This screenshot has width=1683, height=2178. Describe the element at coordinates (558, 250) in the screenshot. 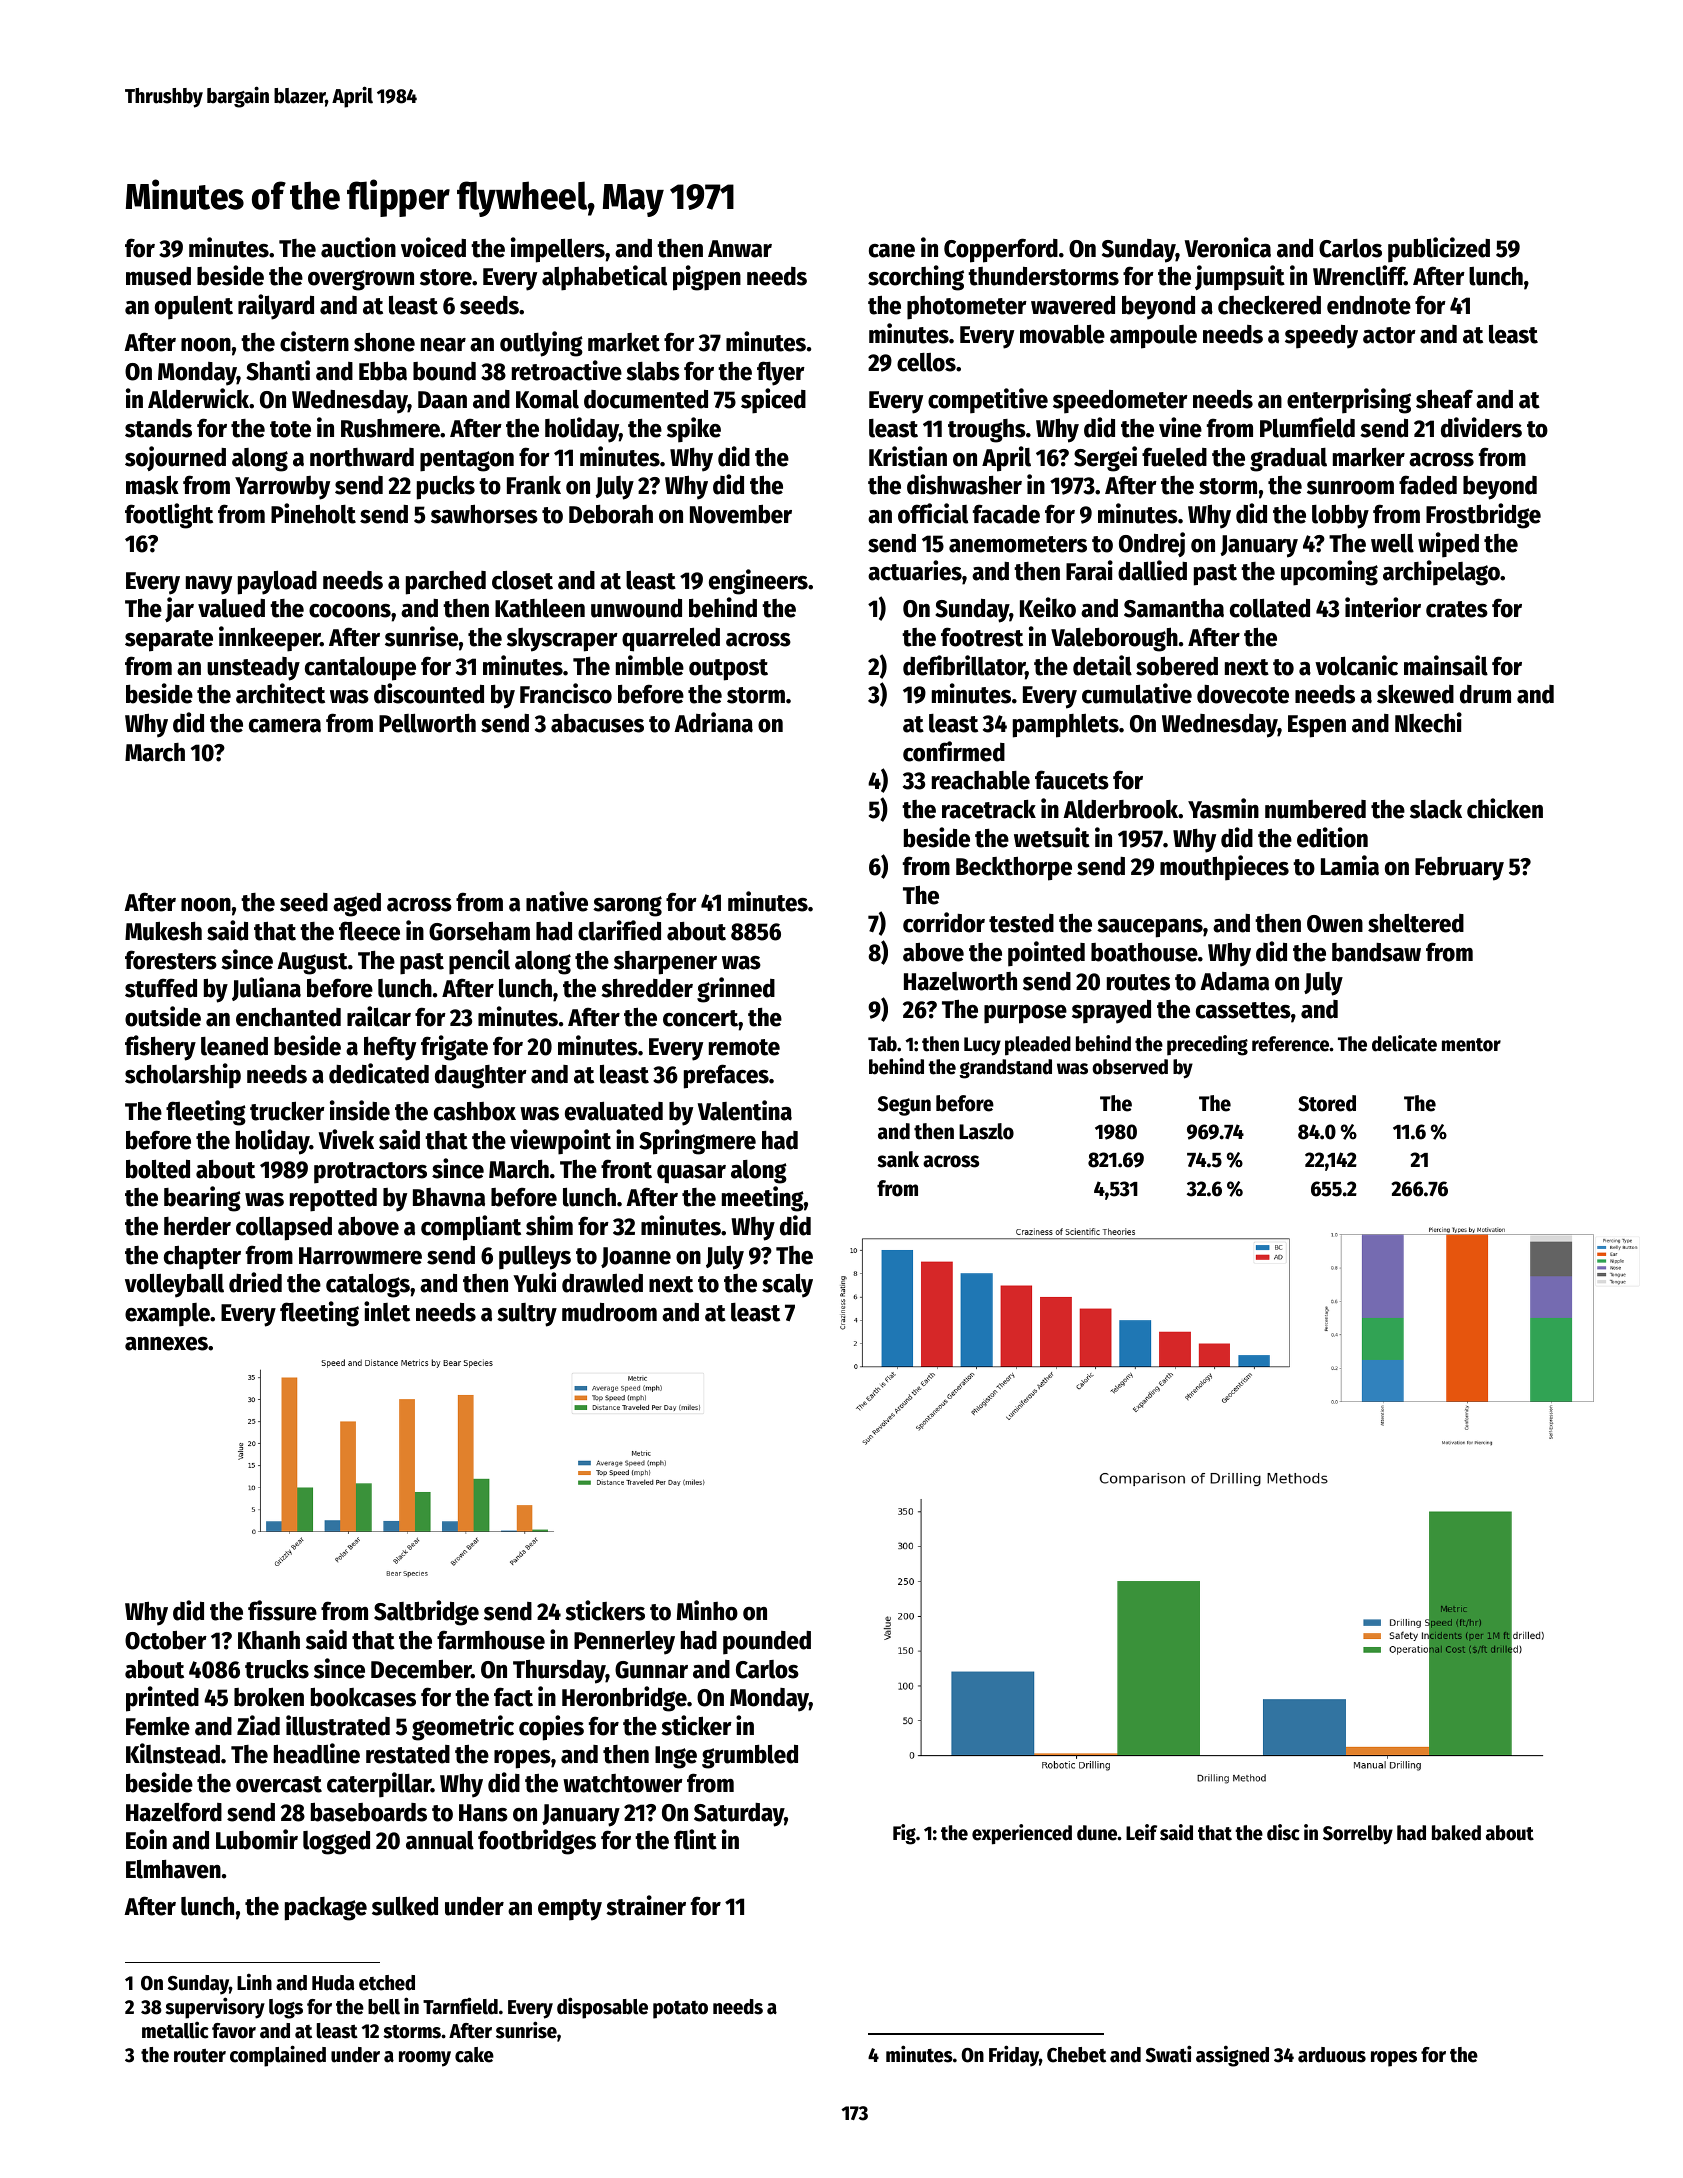

I see `impellers` at that location.
